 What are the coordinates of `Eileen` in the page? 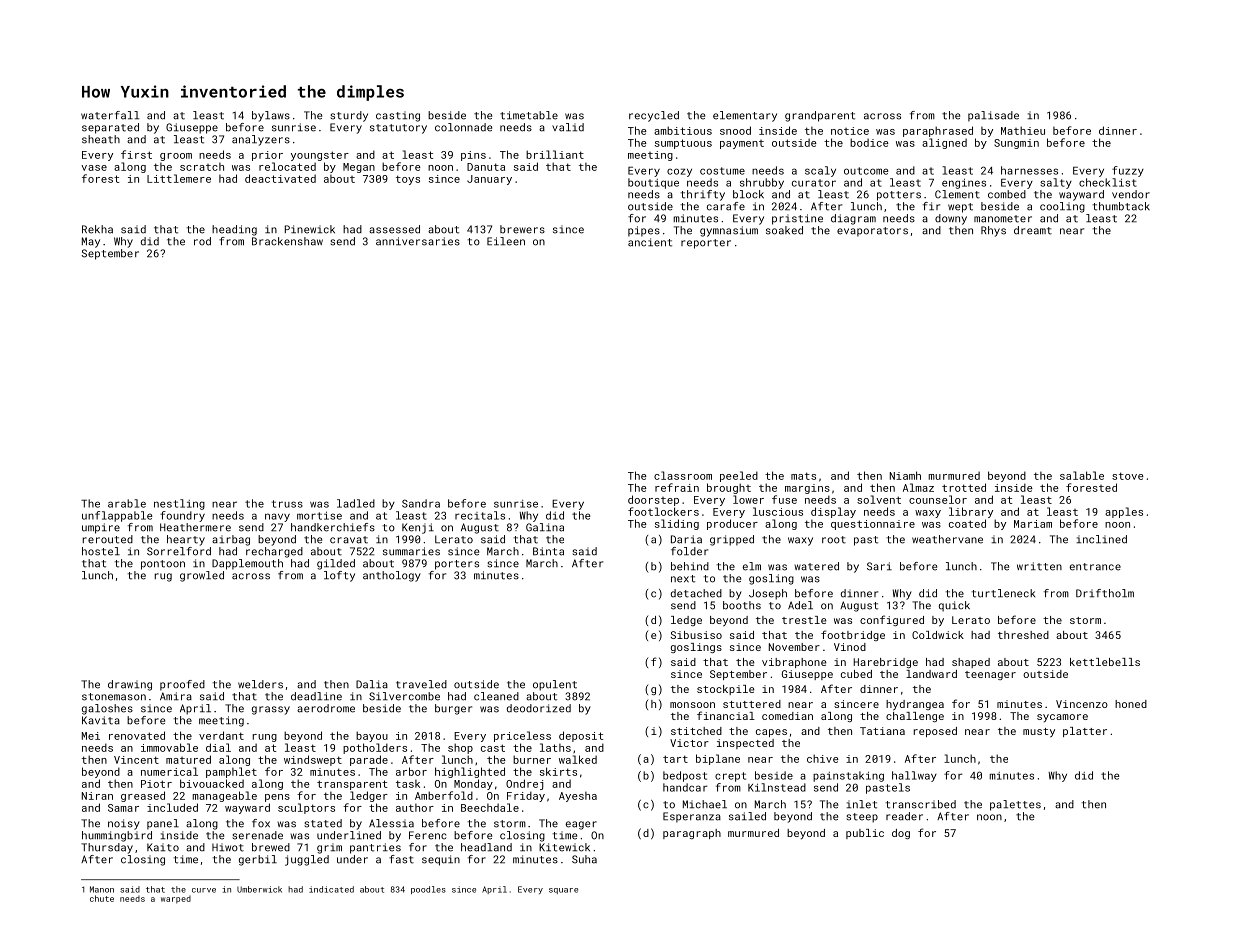 It's located at (506, 241).
